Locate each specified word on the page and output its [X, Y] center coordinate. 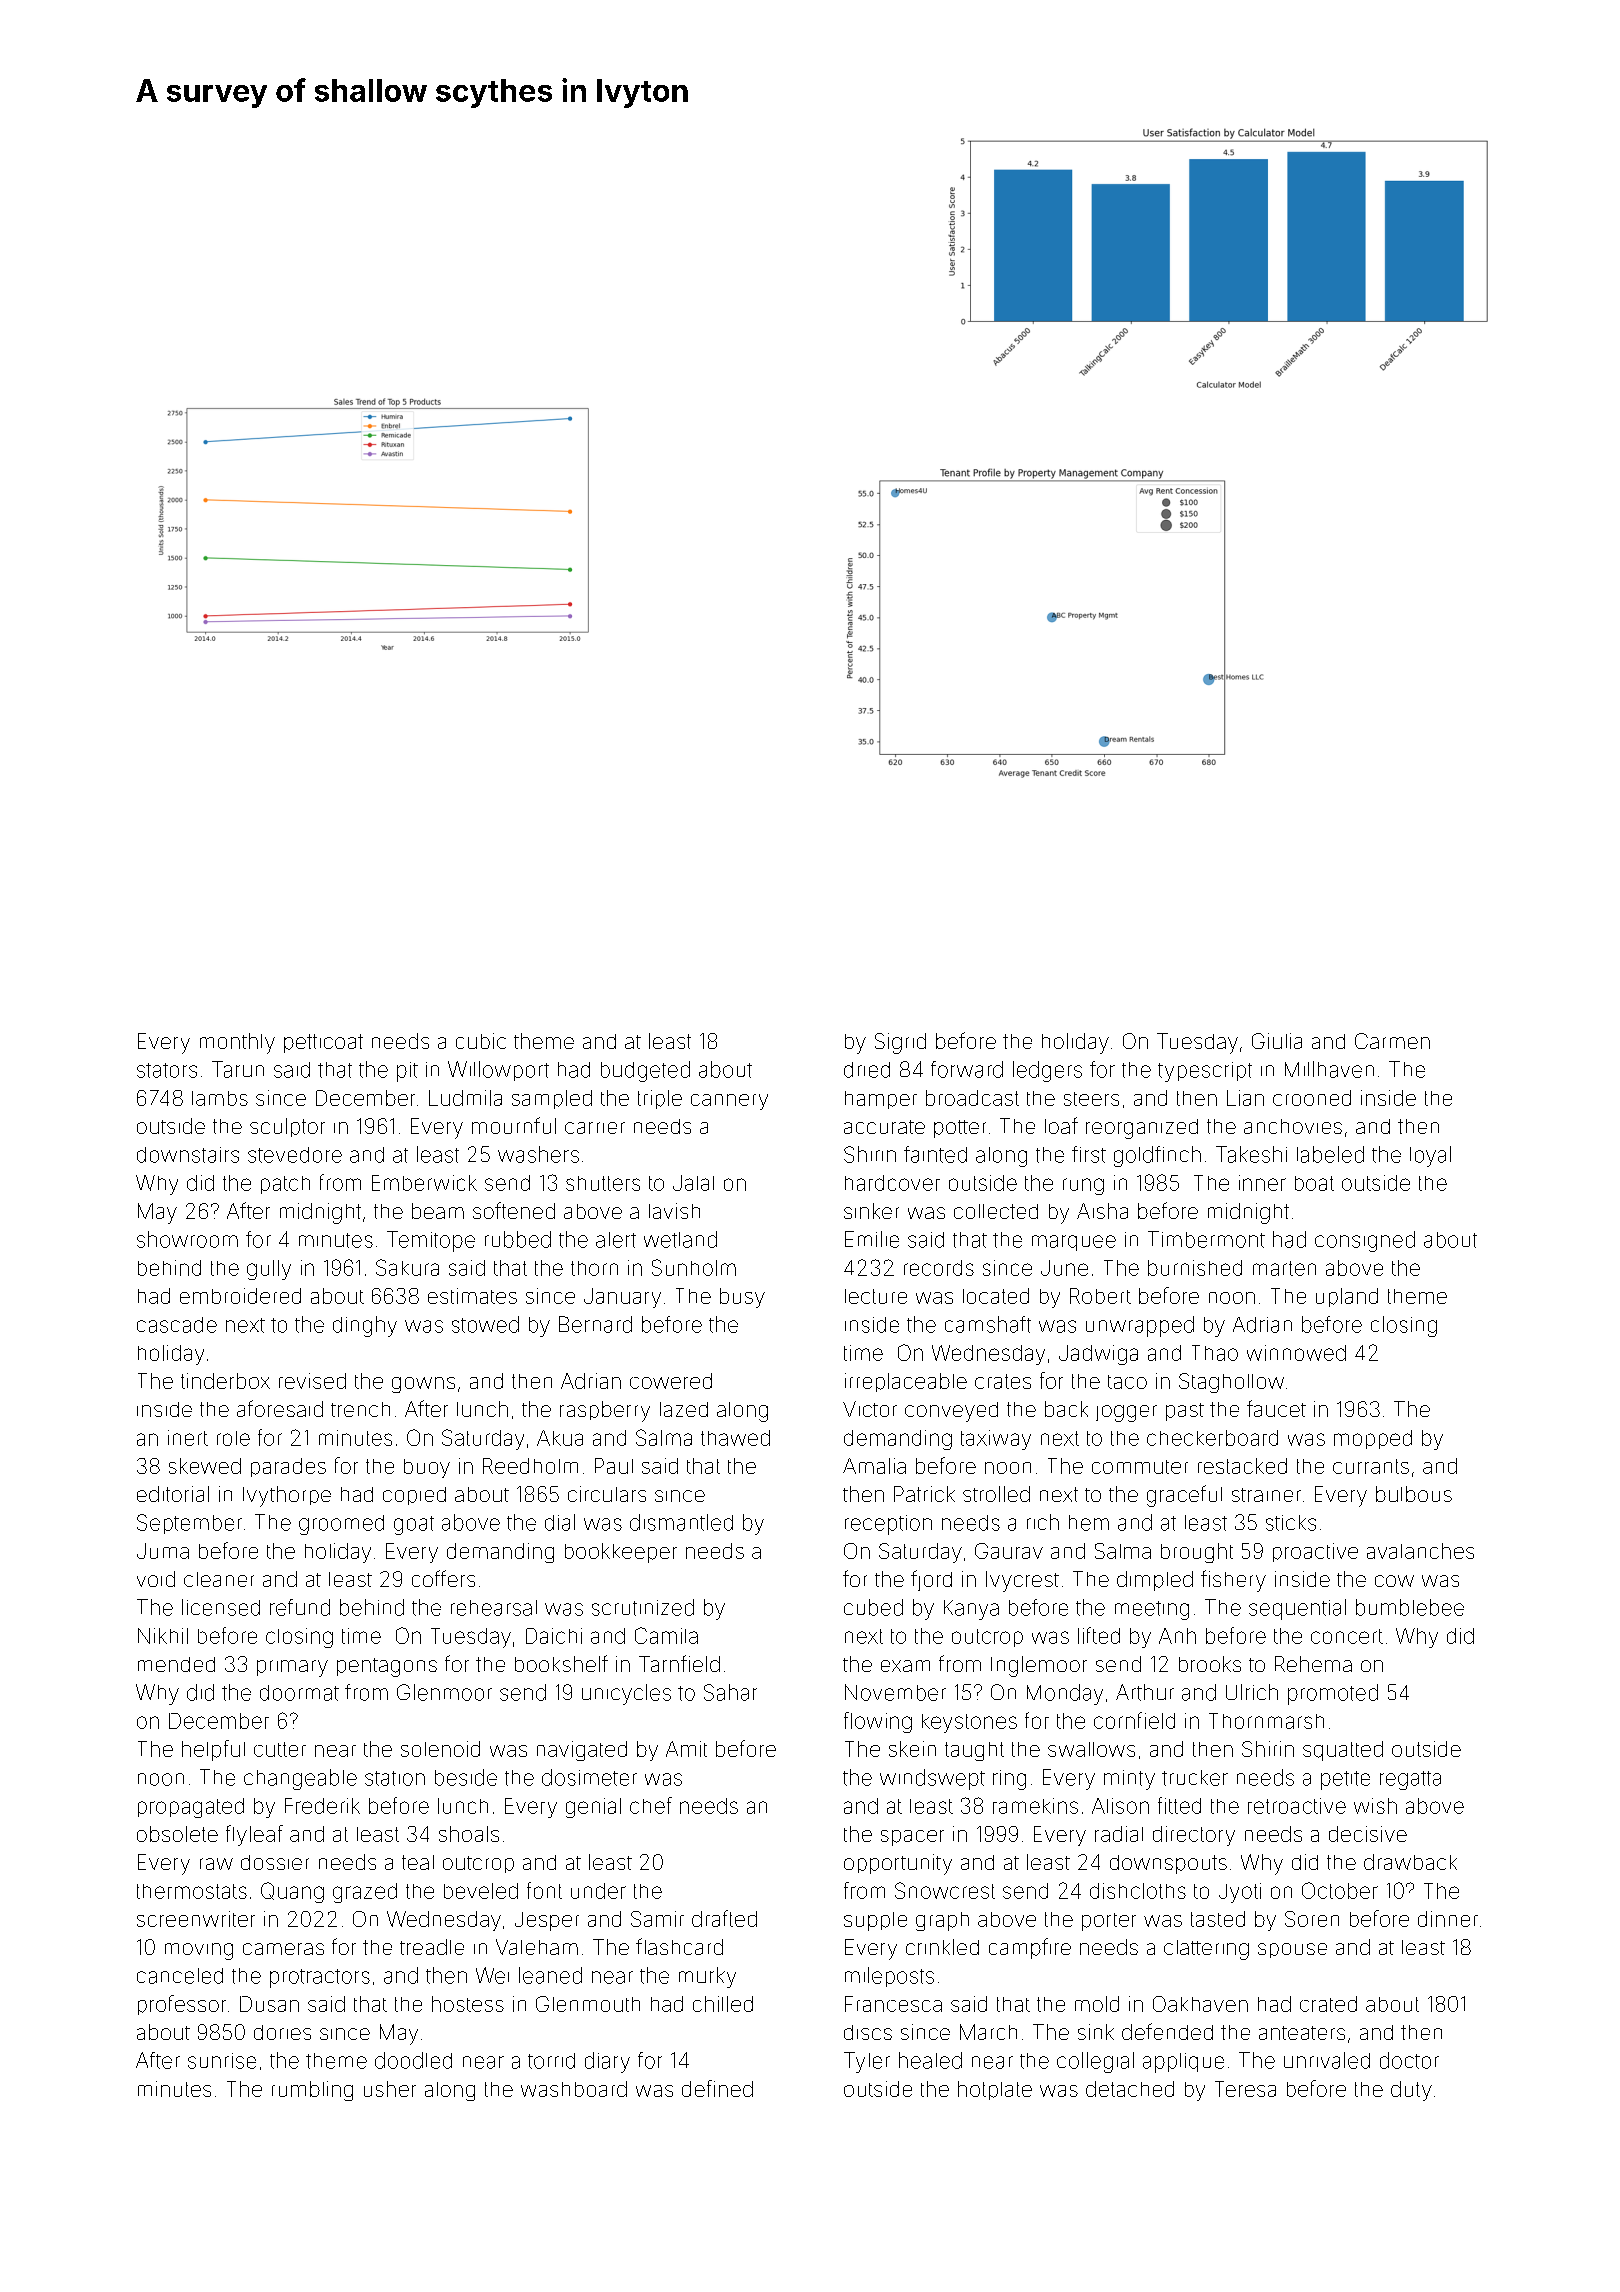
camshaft [988, 1324]
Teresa [1245, 2089]
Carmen [1392, 1041]
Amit [686, 1749]
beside [466, 1777]
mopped [1373, 1439]
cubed [873, 1607]
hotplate [995, 2090]
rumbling [312, 2091]
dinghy [365, 1326]
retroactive [1297, 1806]
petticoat [323, 1043]
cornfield [1134, 1720]
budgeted [645, 1071]
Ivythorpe [287, 1496]
